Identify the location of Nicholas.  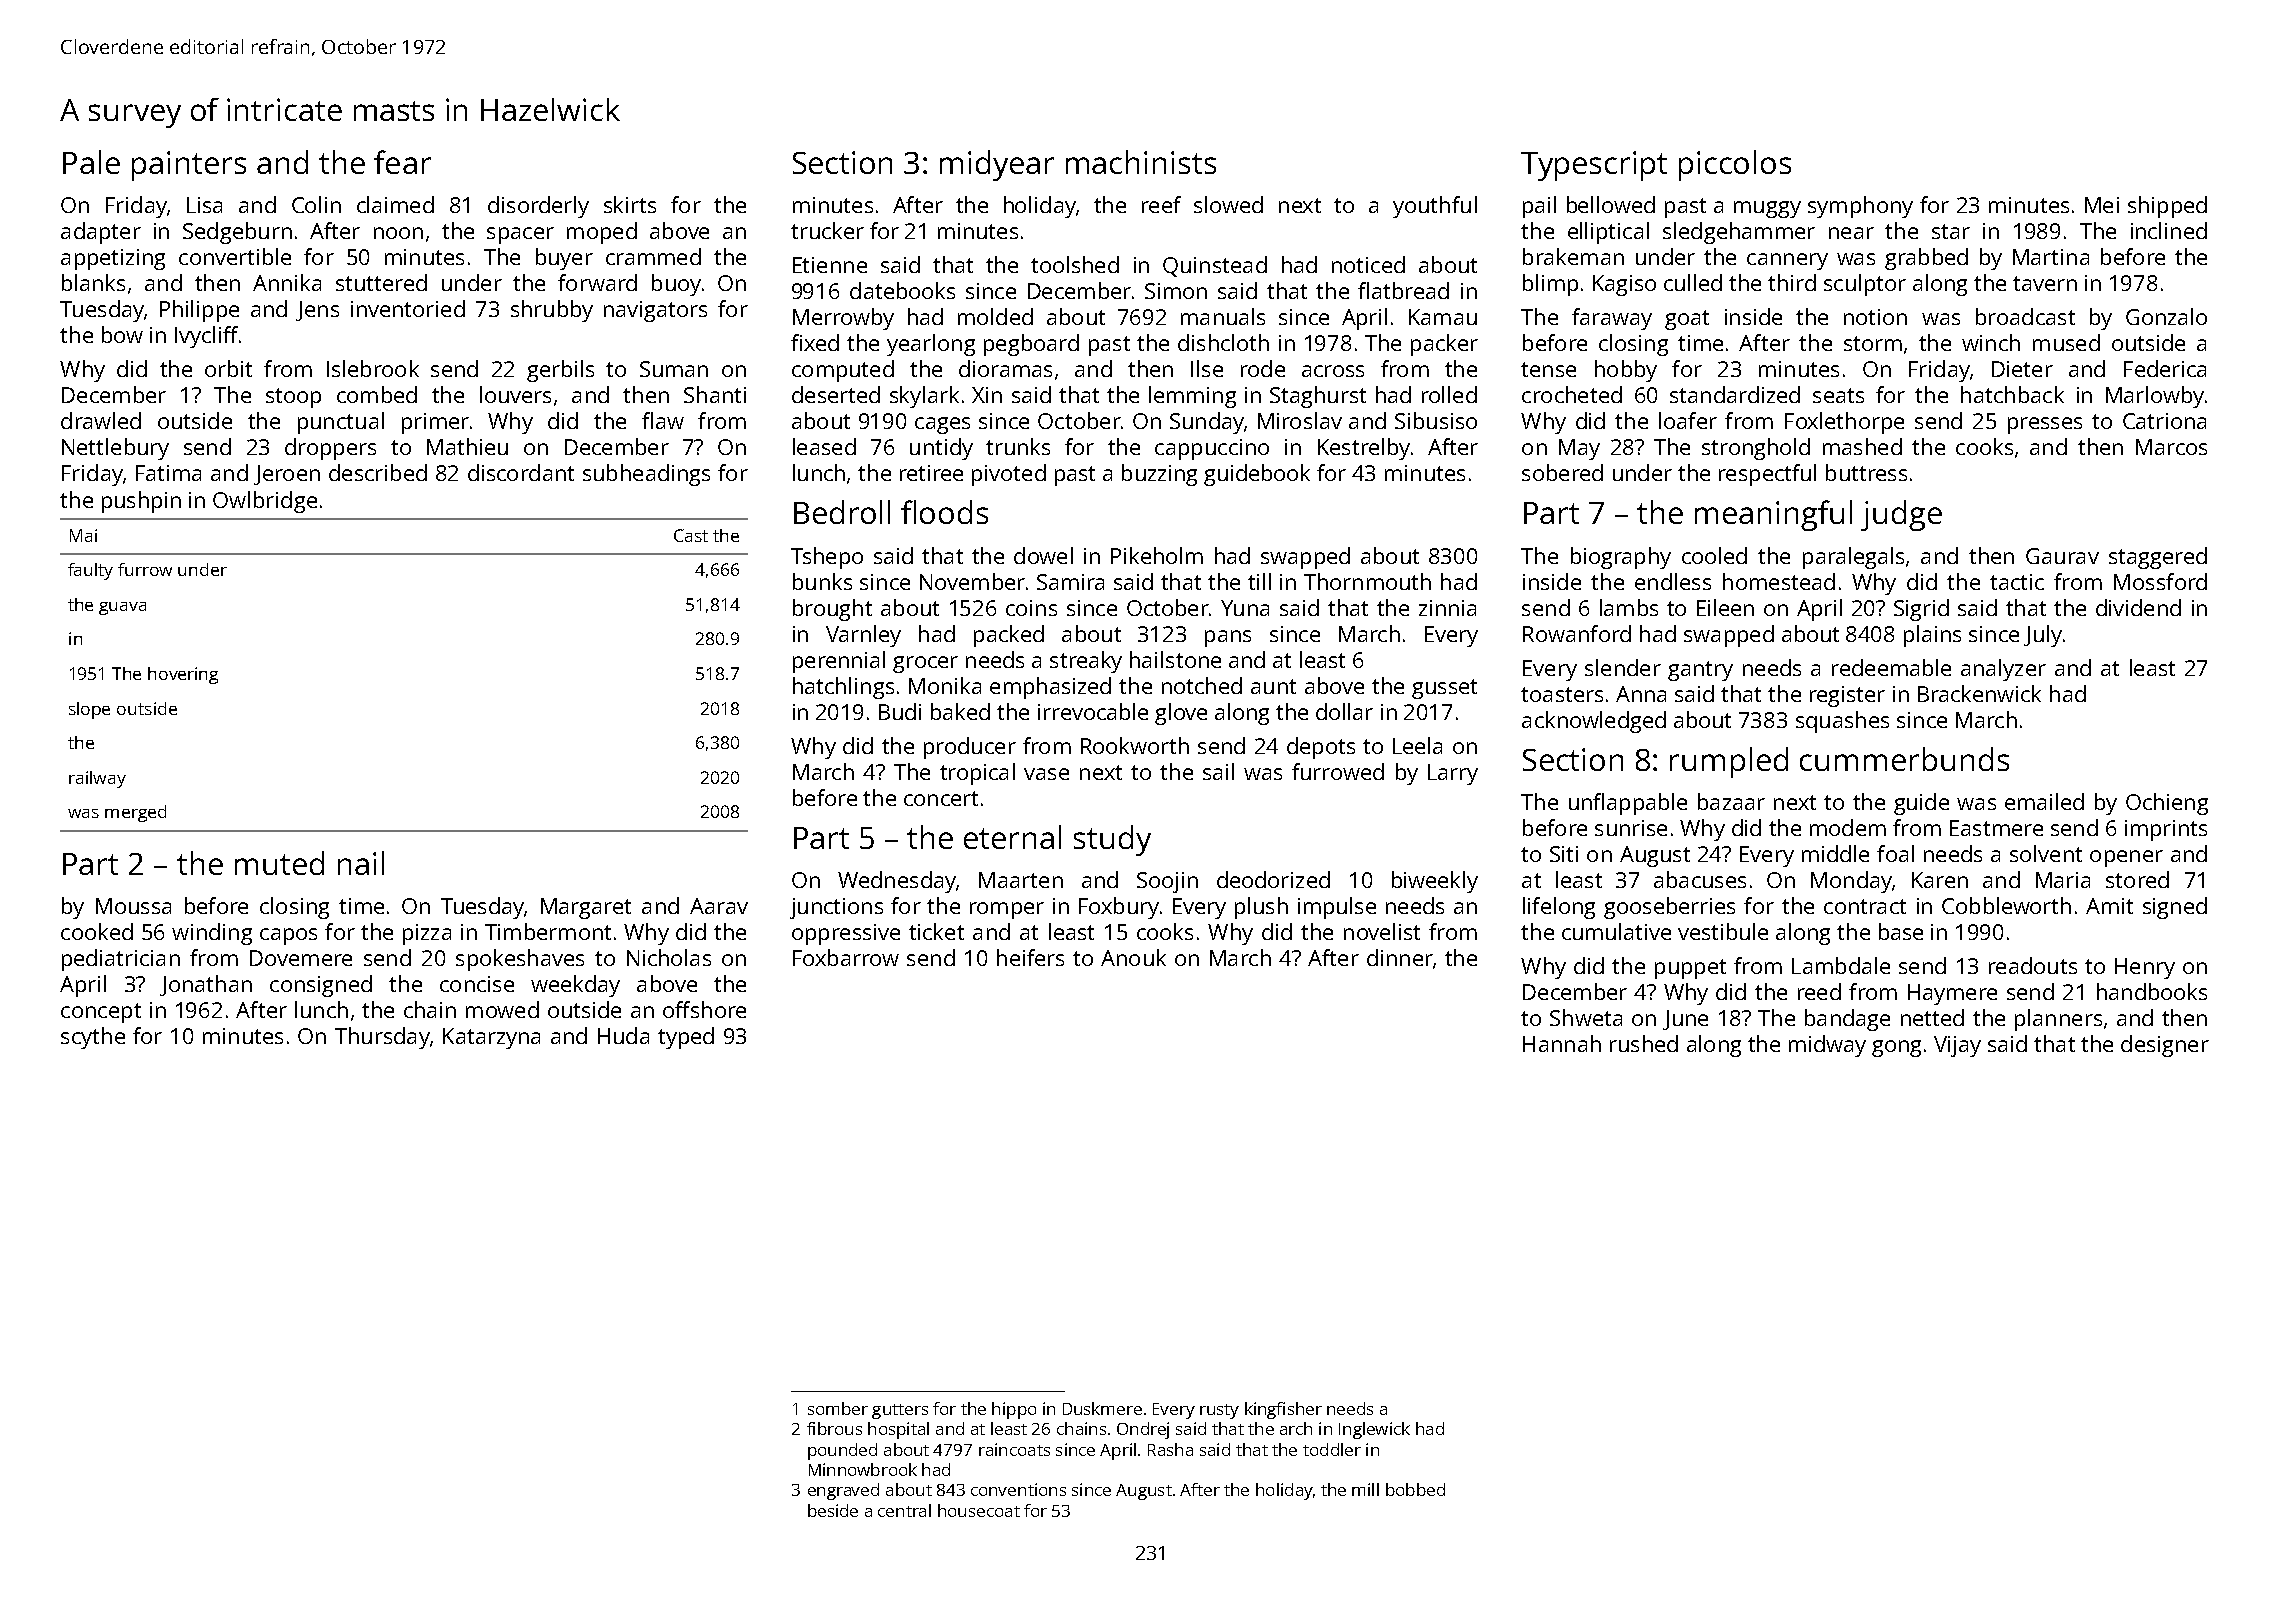
(669, 957).
